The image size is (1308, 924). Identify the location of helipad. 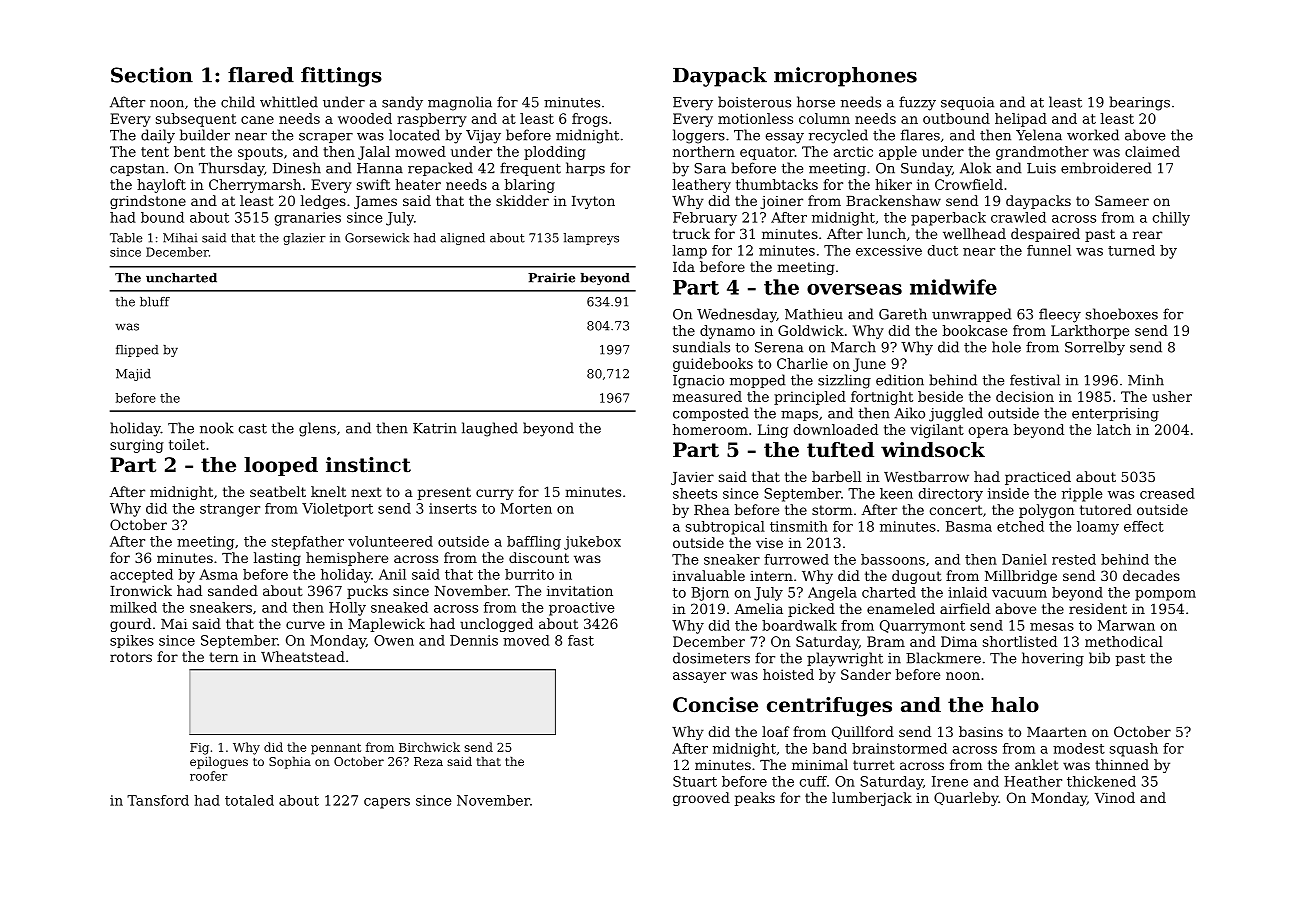
(1021, 120).
